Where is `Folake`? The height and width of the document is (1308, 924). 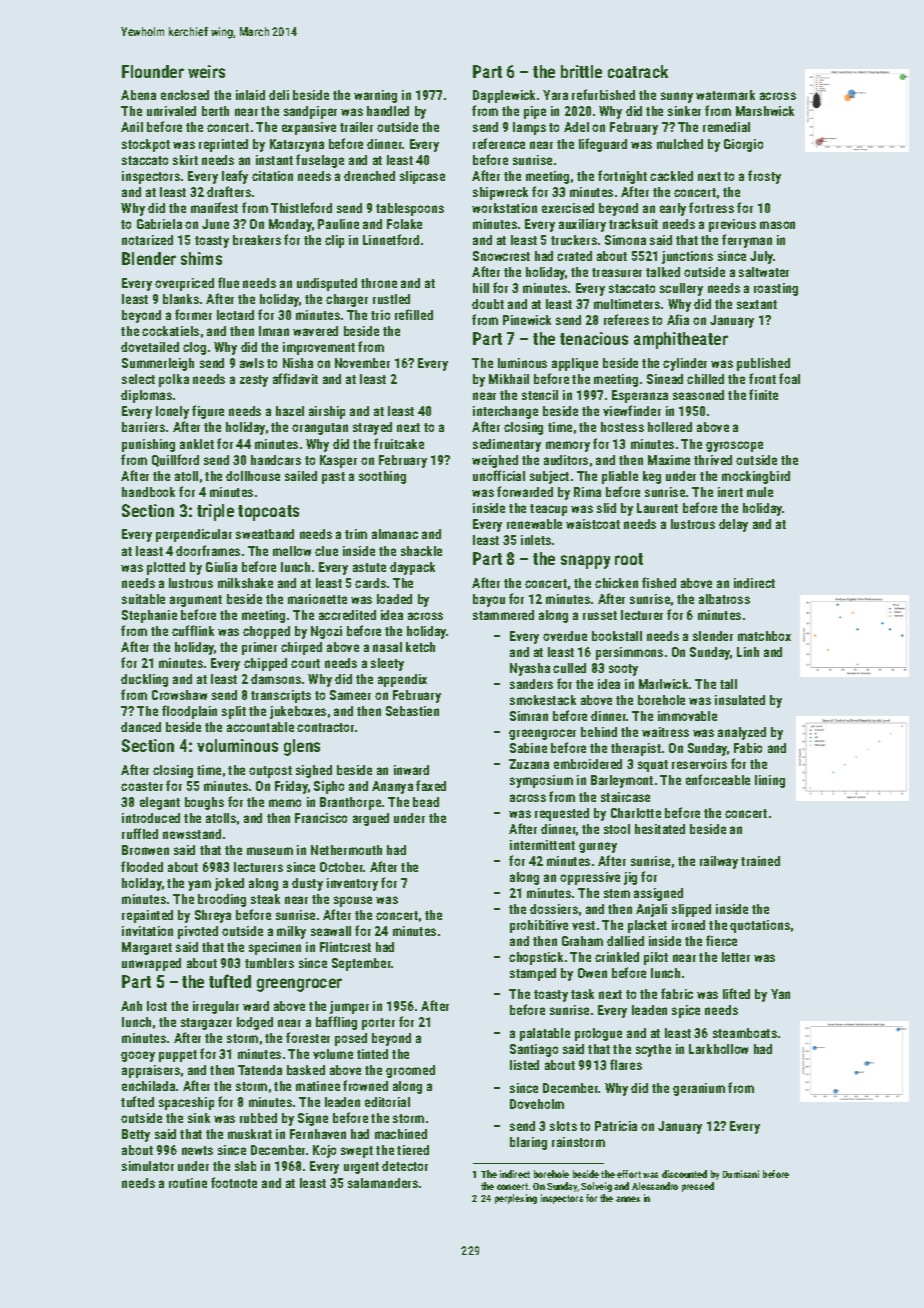
Folake is located at coordinates (404, 224).
